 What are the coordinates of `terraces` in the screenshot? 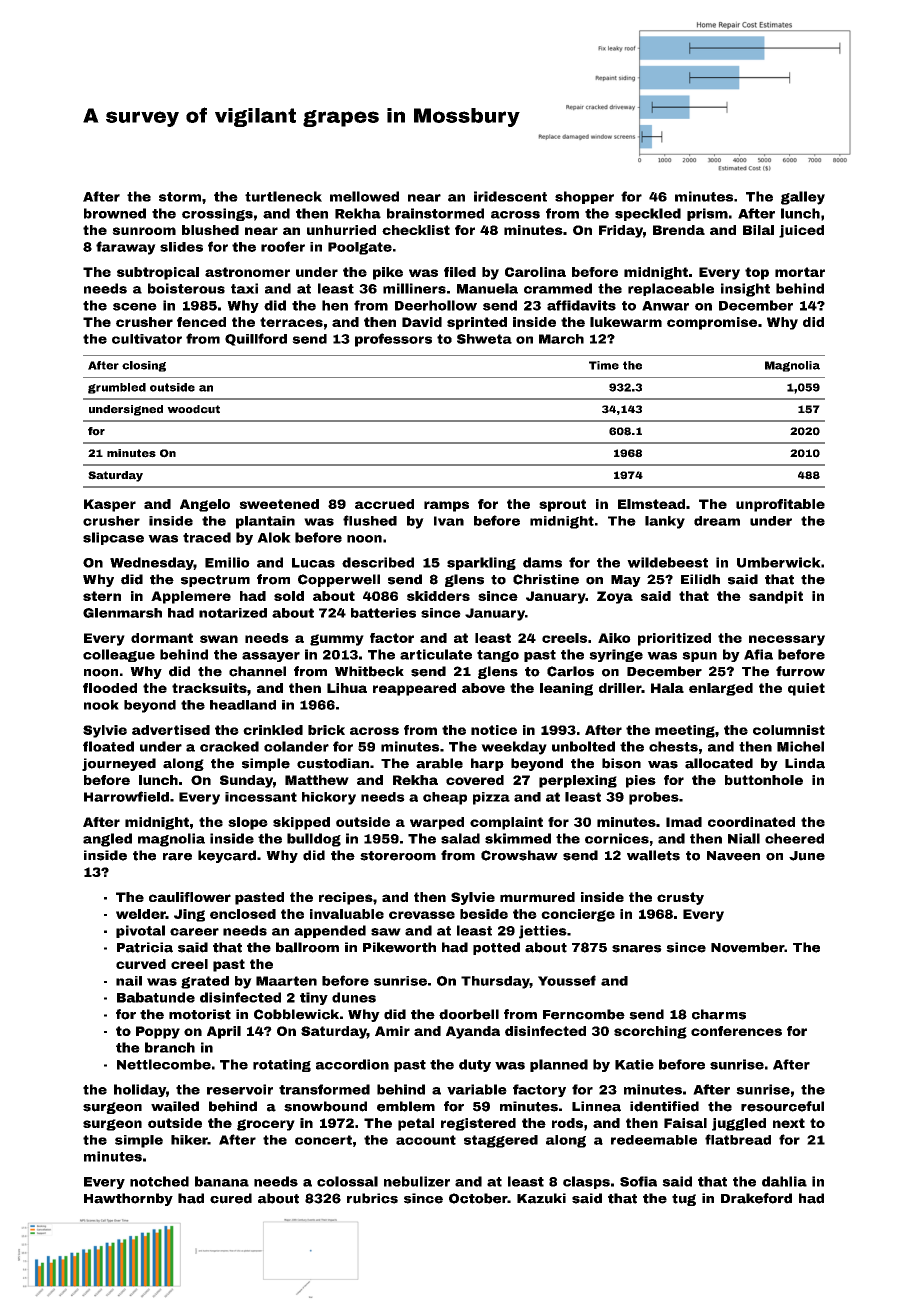 It's located at (291, 322).
